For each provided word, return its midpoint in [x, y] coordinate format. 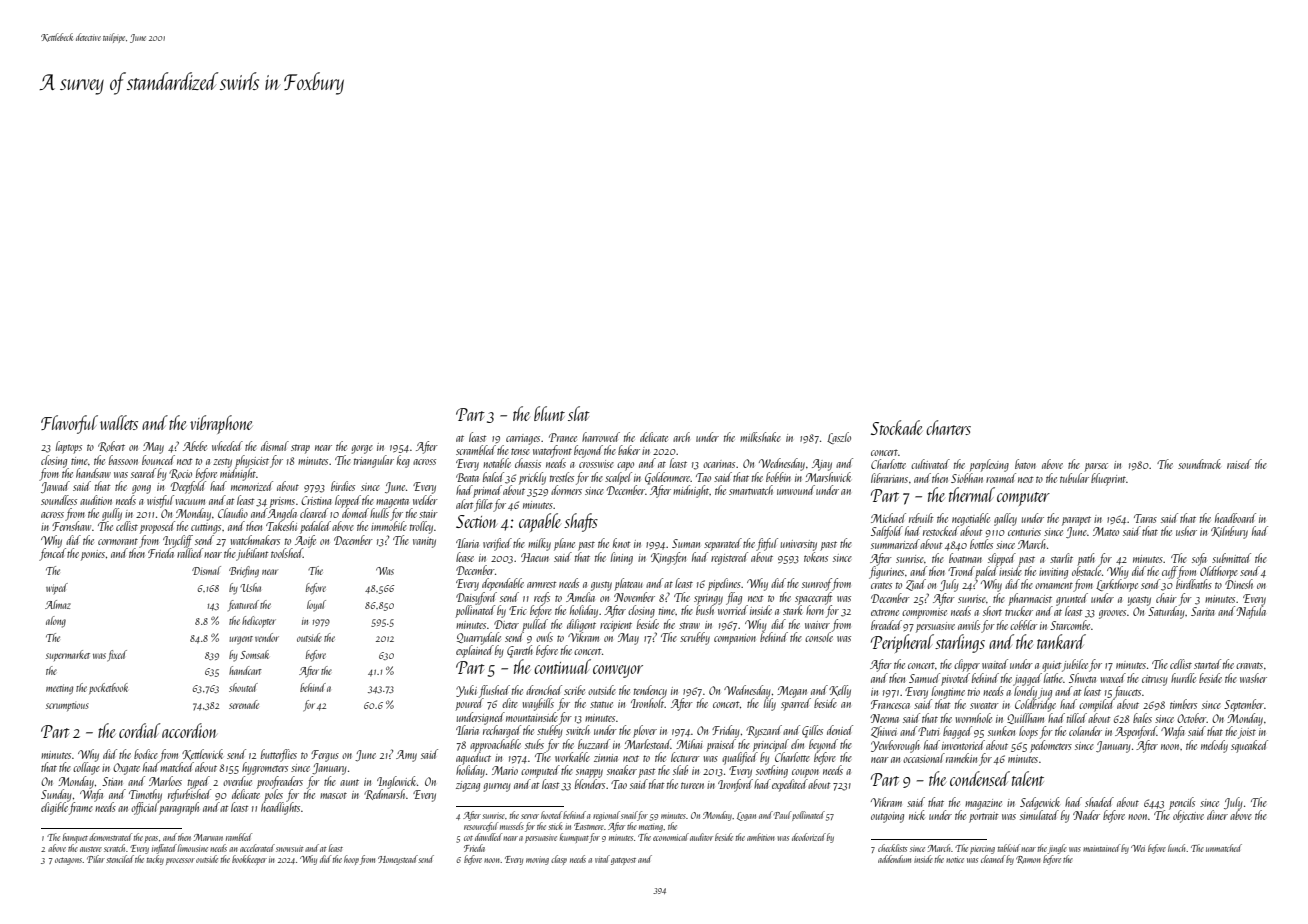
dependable [503, 584]
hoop [351, 860]
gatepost [623, 861]
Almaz [58, 604]
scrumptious [67, 707]
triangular [374, 461]
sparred [796, 704]
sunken [1001, 731]
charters [948, 427]
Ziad [916, 585]
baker [629, 450]
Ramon [1028, 860]
